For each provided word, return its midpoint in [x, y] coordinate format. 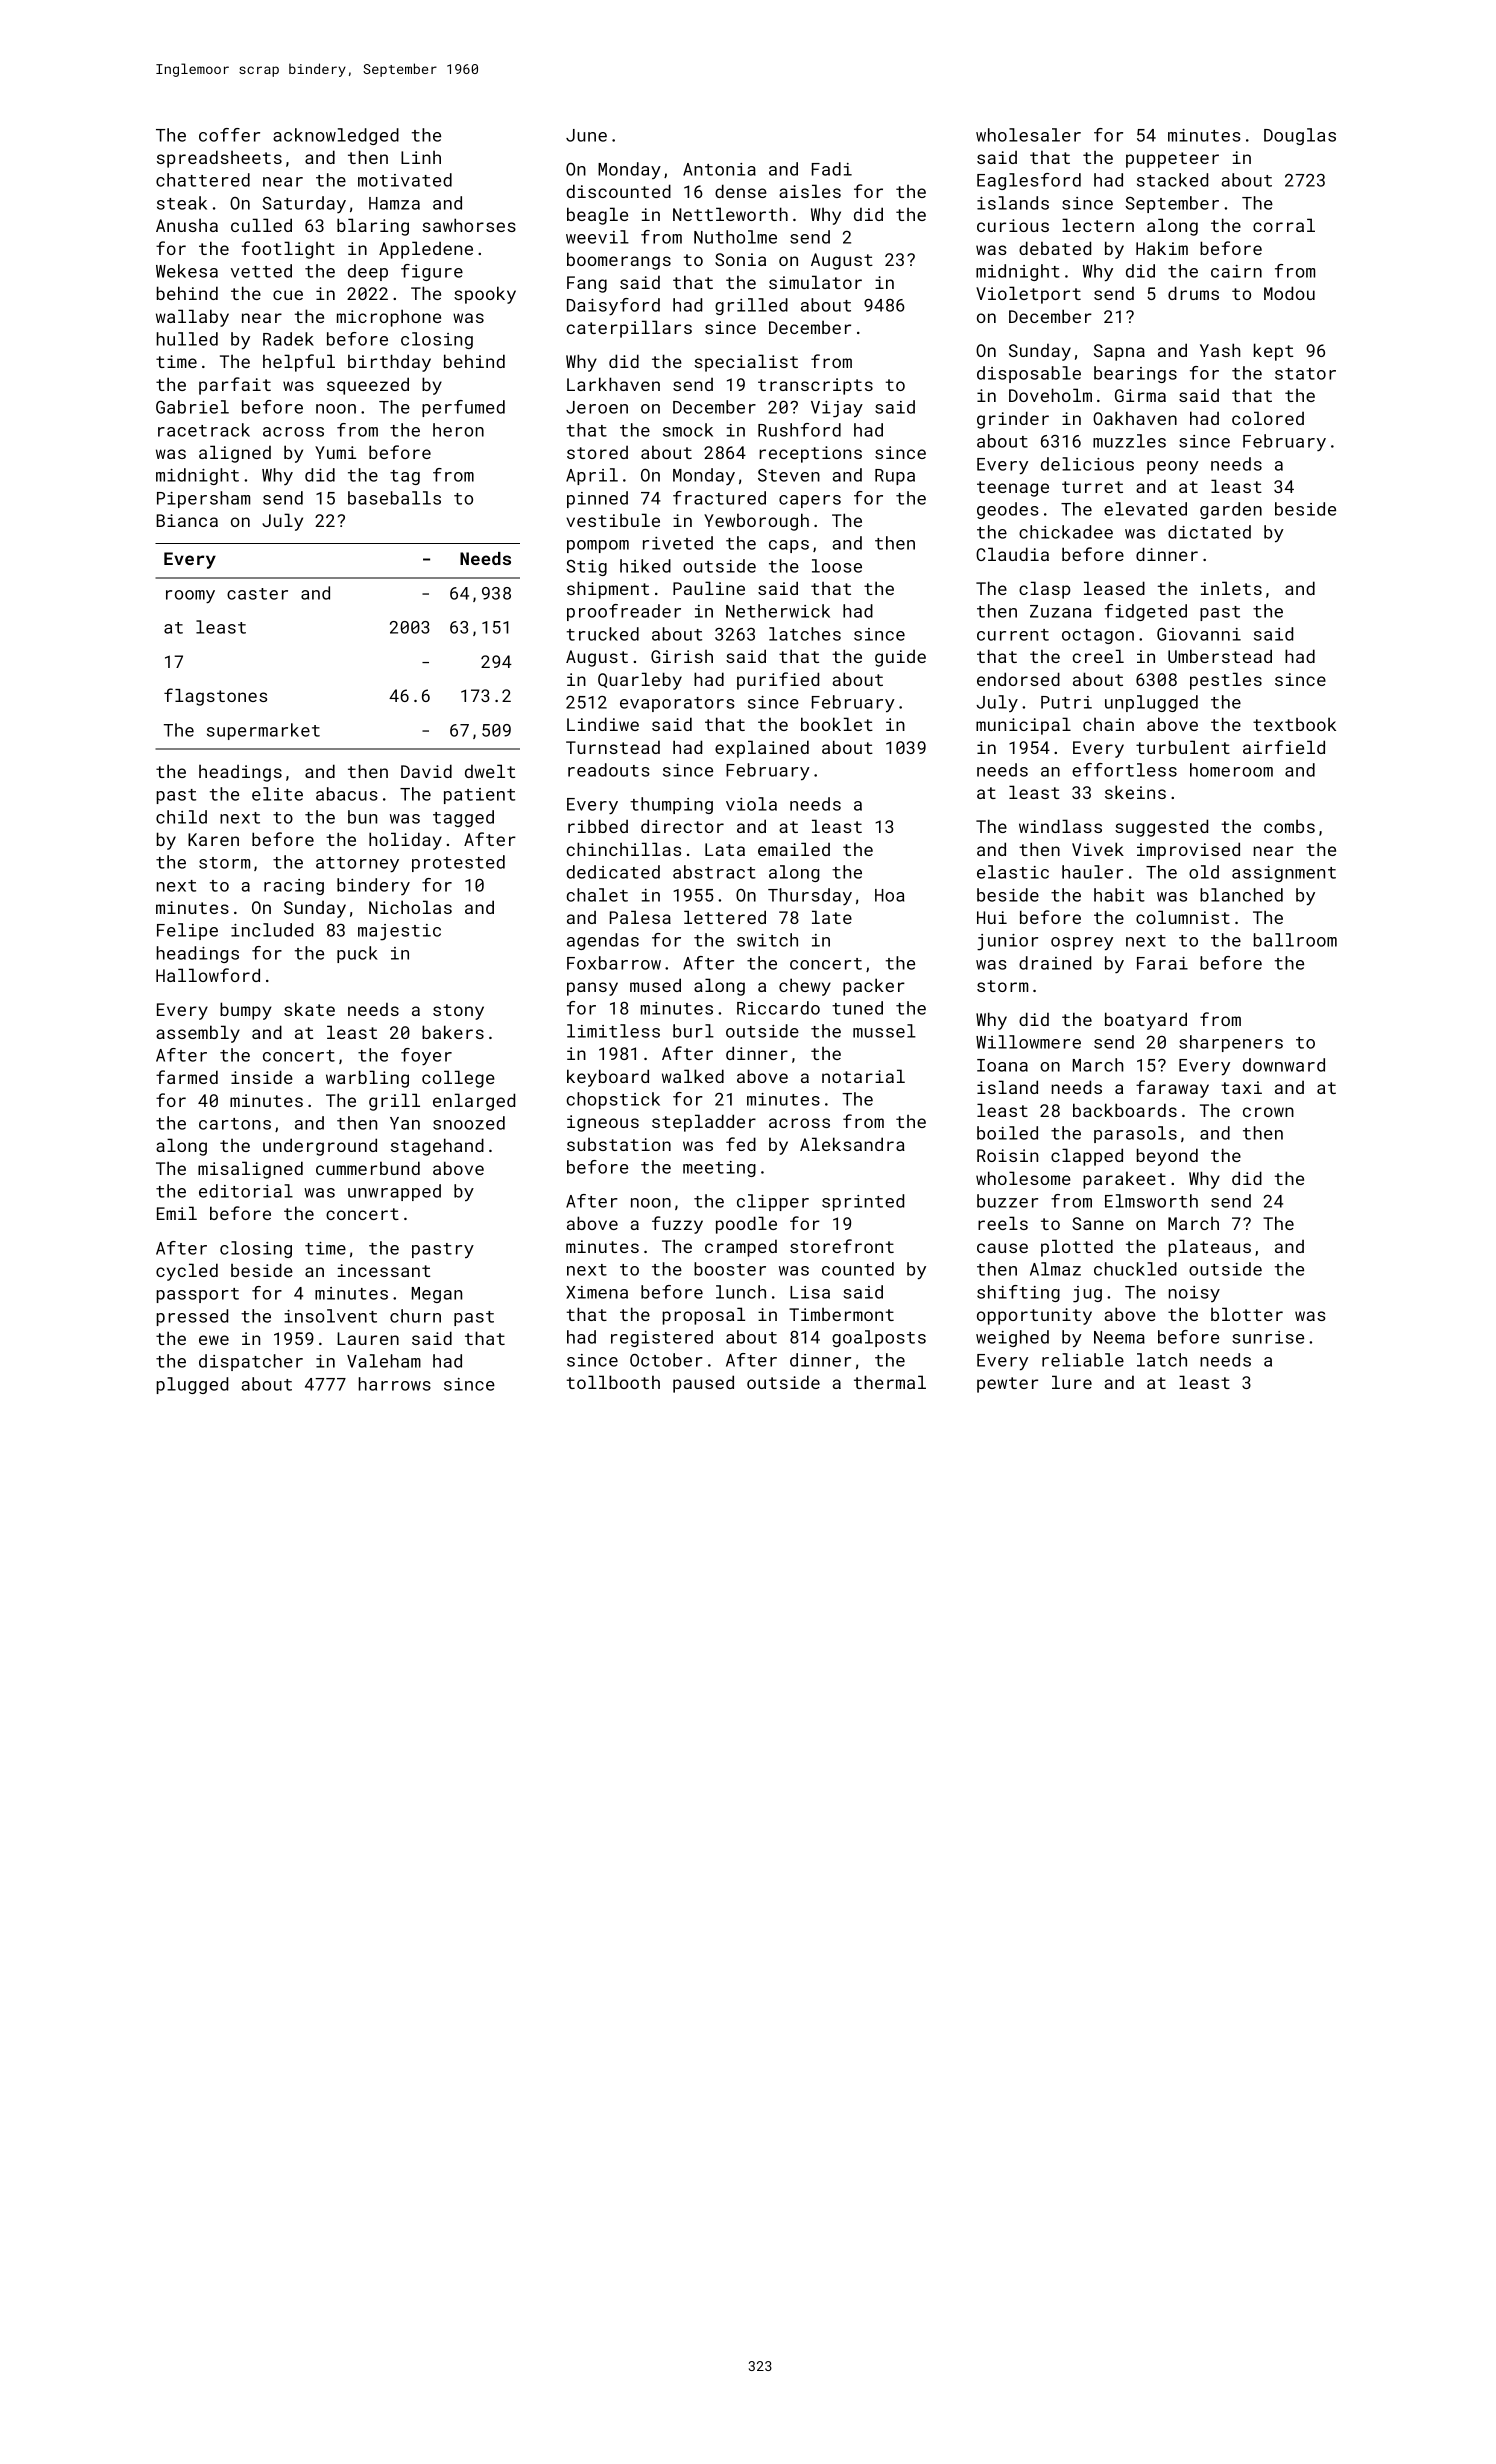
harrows [395, 1384]
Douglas [1300, 136]
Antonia [719, 169]
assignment [1284, 874]
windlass [1060, 826]
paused [703, 1384]
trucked [603, 634]
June [586, 135]
